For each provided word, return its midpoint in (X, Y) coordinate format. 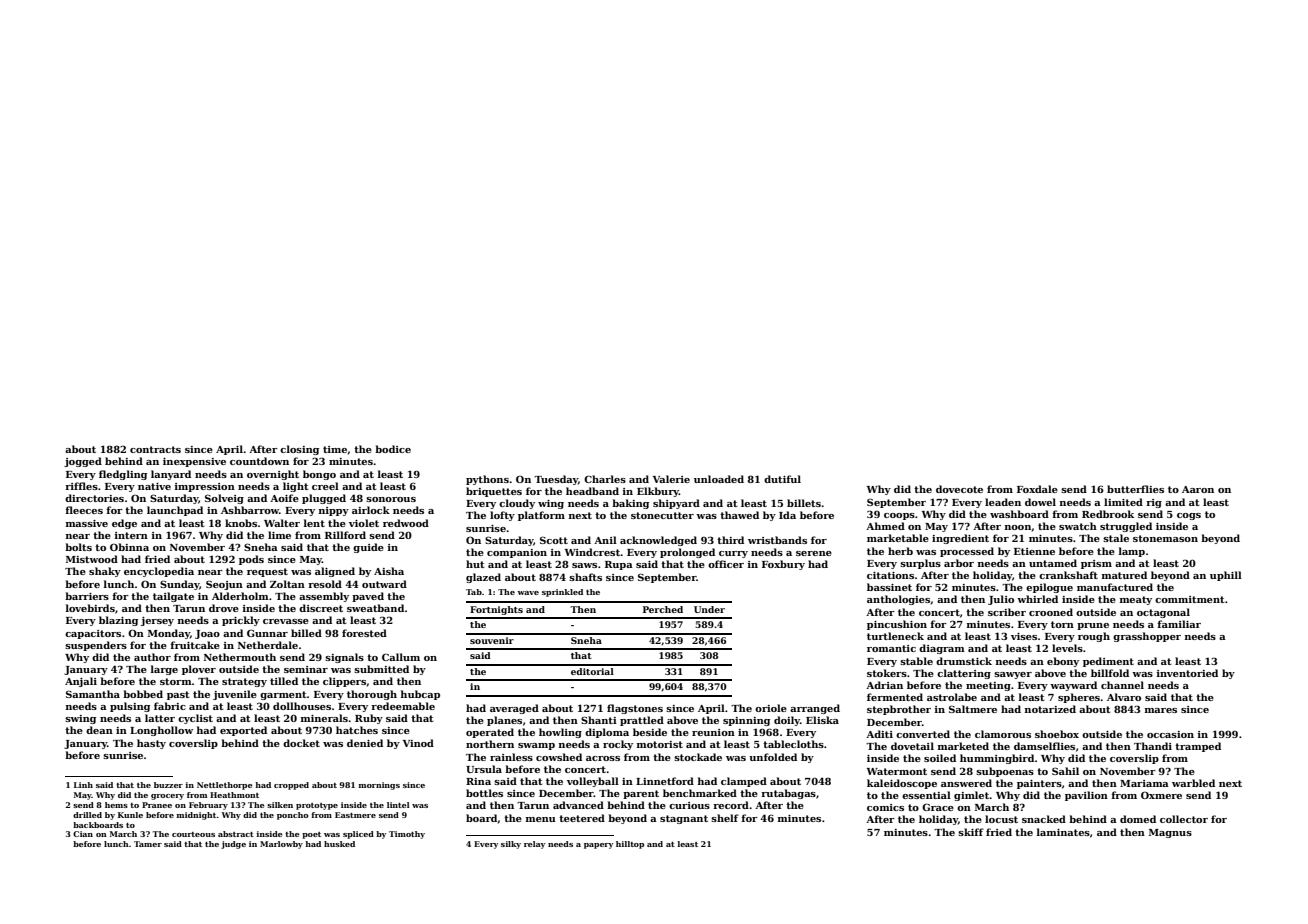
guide (368, 548)
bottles (484, 793)
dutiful (782, 479)
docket (301, 743)
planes (504, 721)
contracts (155, 449)
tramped (1198, 747)
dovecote (959, 489)
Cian (83, 834)
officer (726, 564)
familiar (1179, 624)
